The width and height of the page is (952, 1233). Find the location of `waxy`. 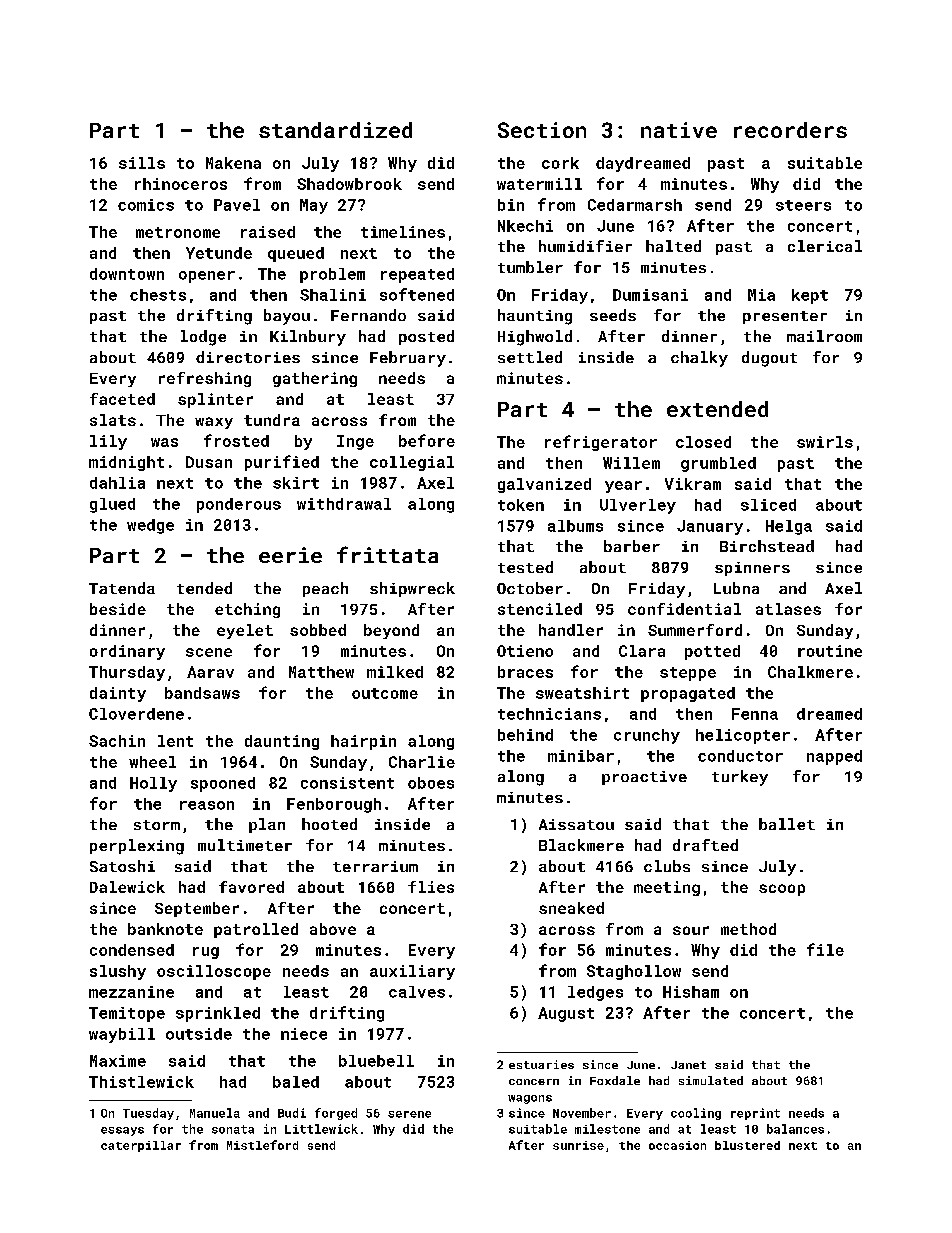

waxy is located at coordinates (214, 423).
